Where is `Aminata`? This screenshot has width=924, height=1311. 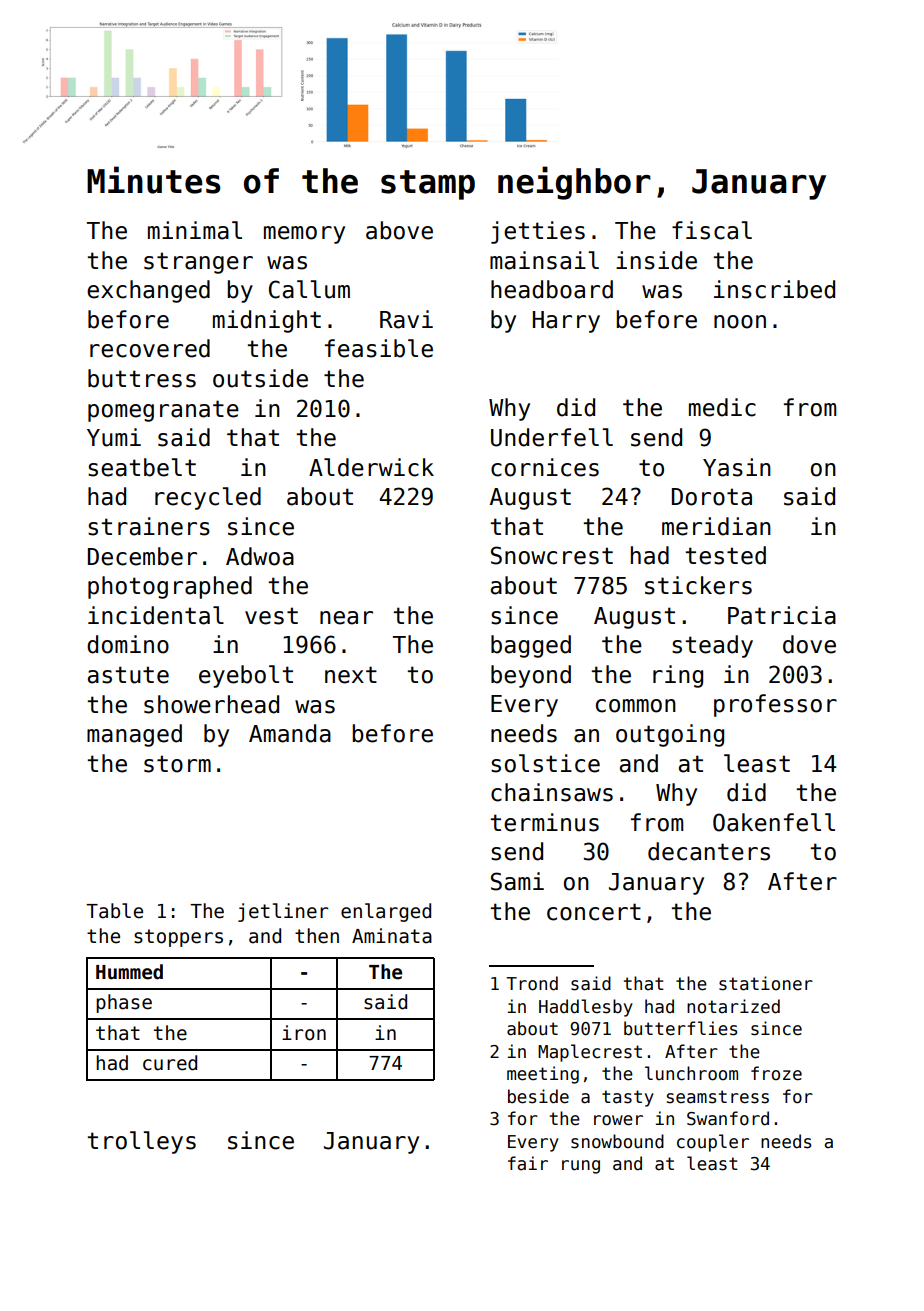
Aminata is located at coordinates (392, 936).
